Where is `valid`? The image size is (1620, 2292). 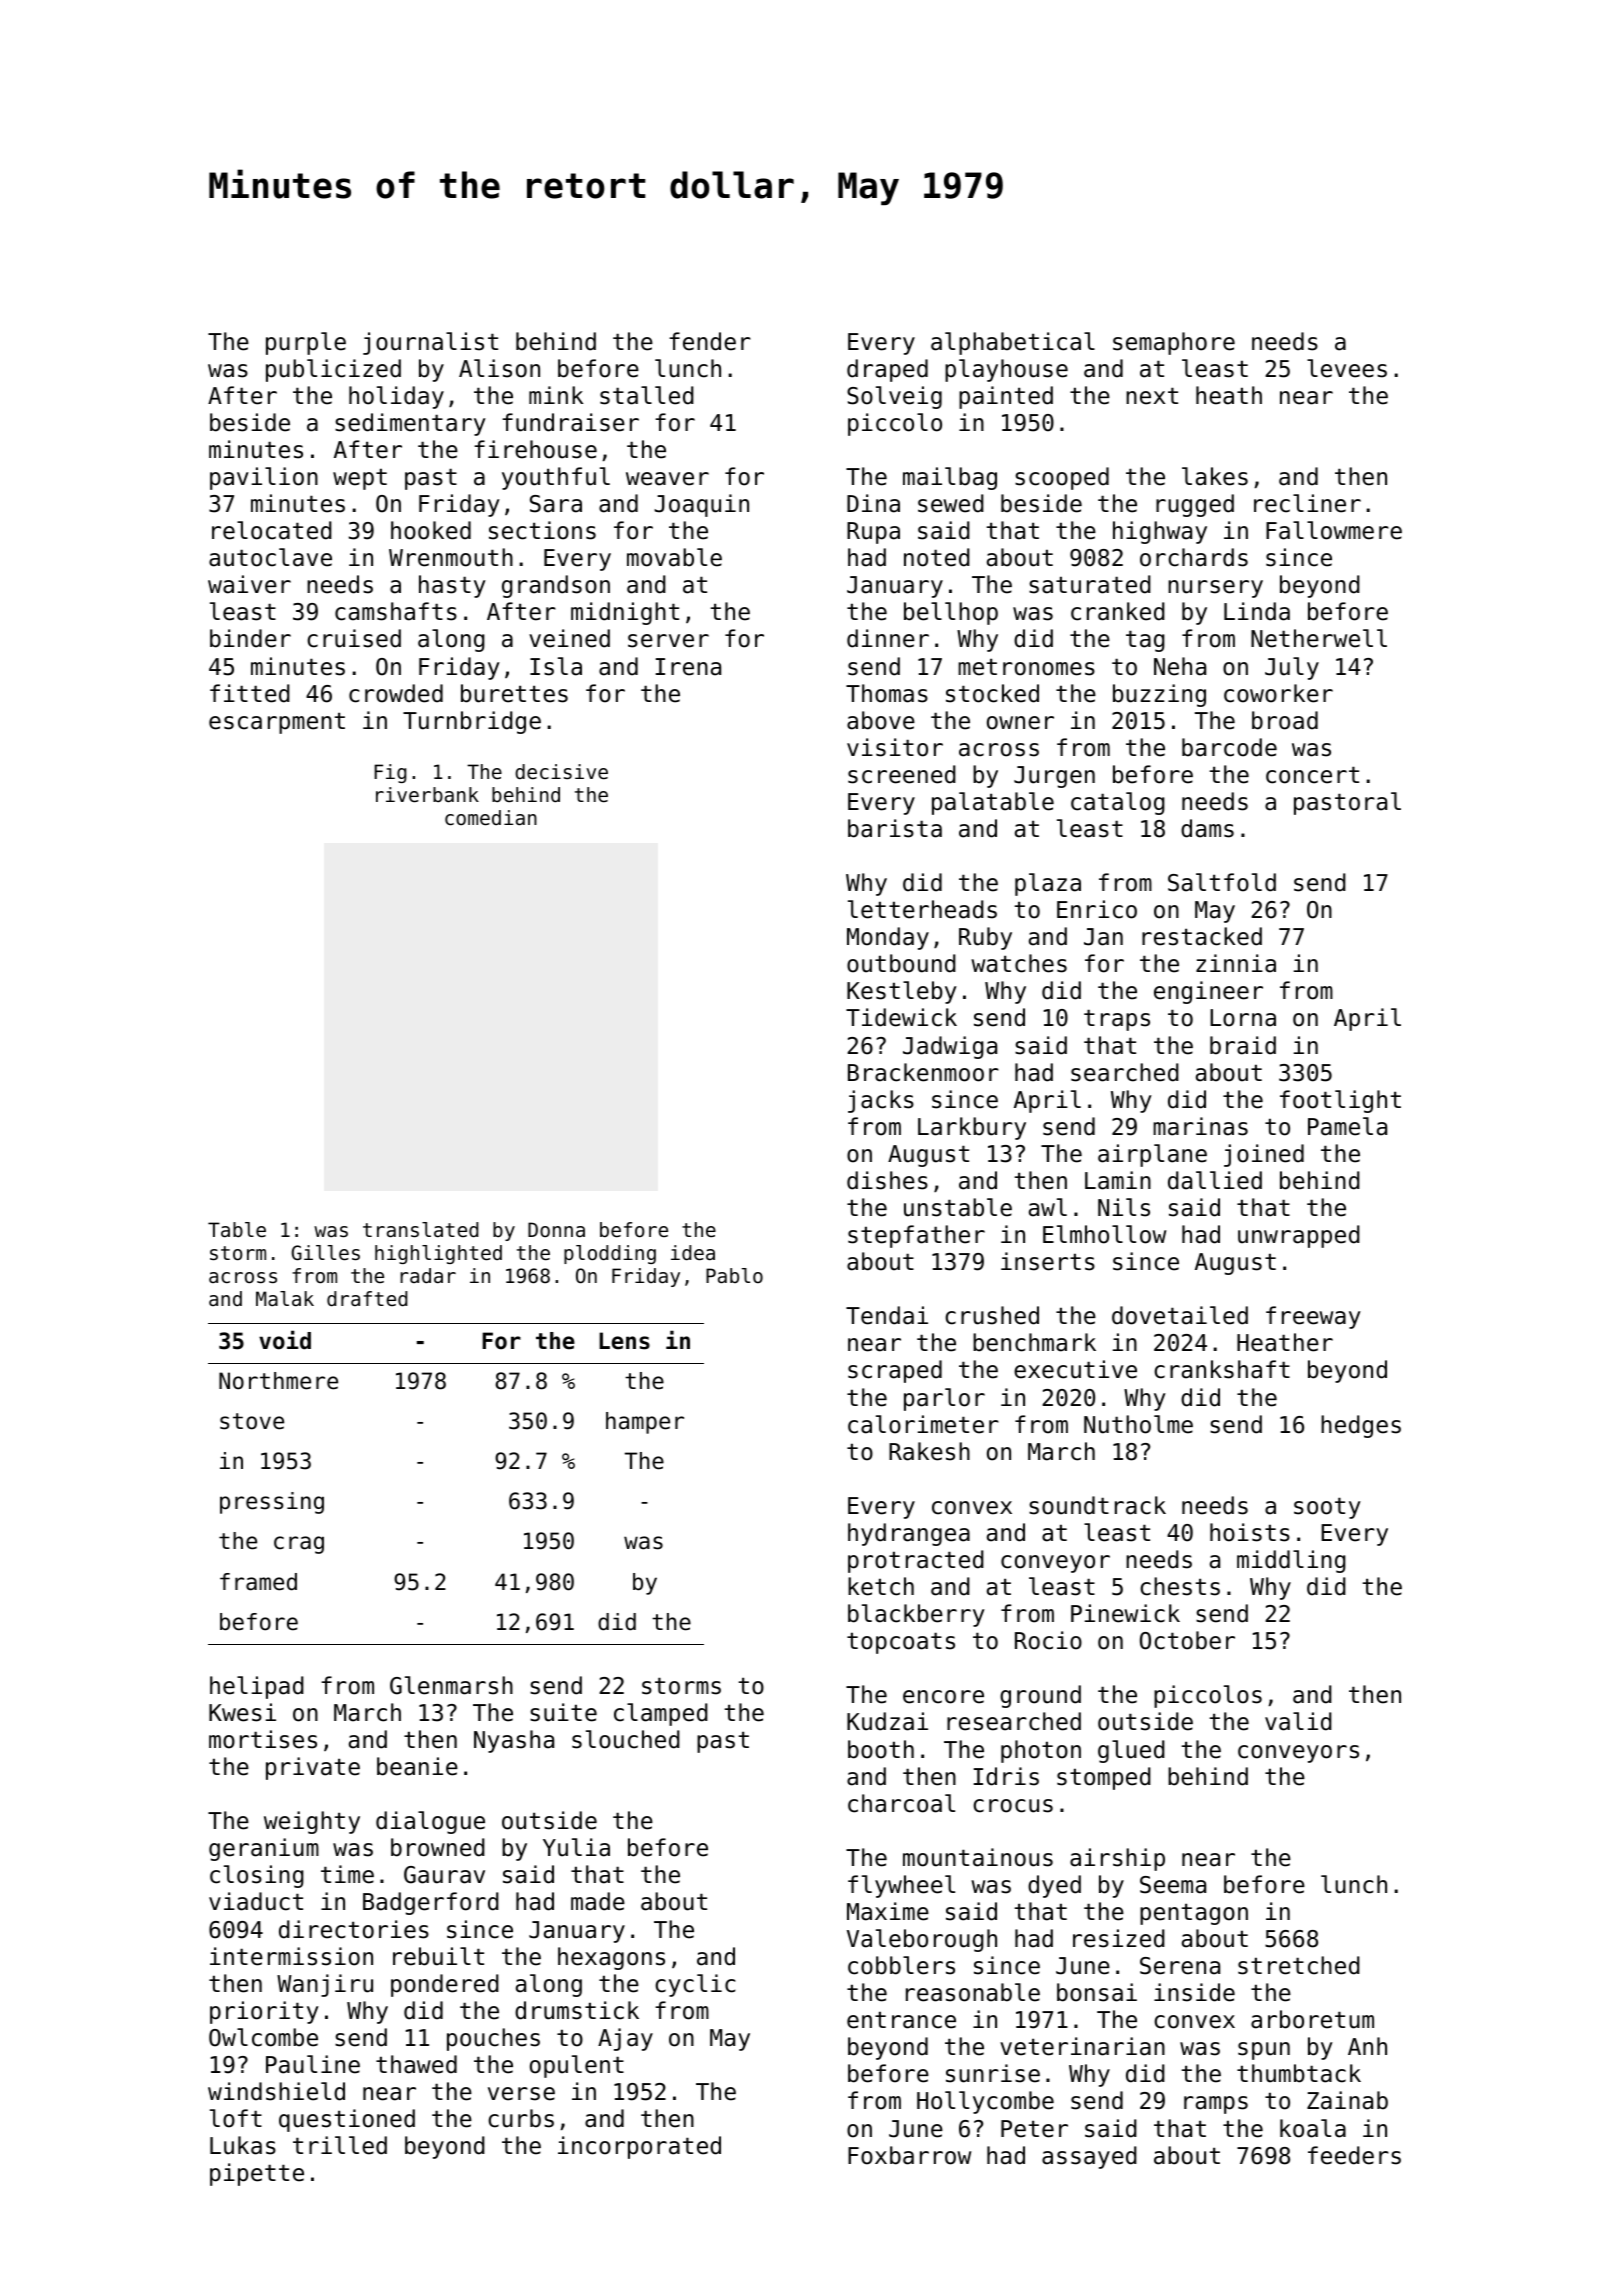
valid is located at coordinates (1298, 1721).
